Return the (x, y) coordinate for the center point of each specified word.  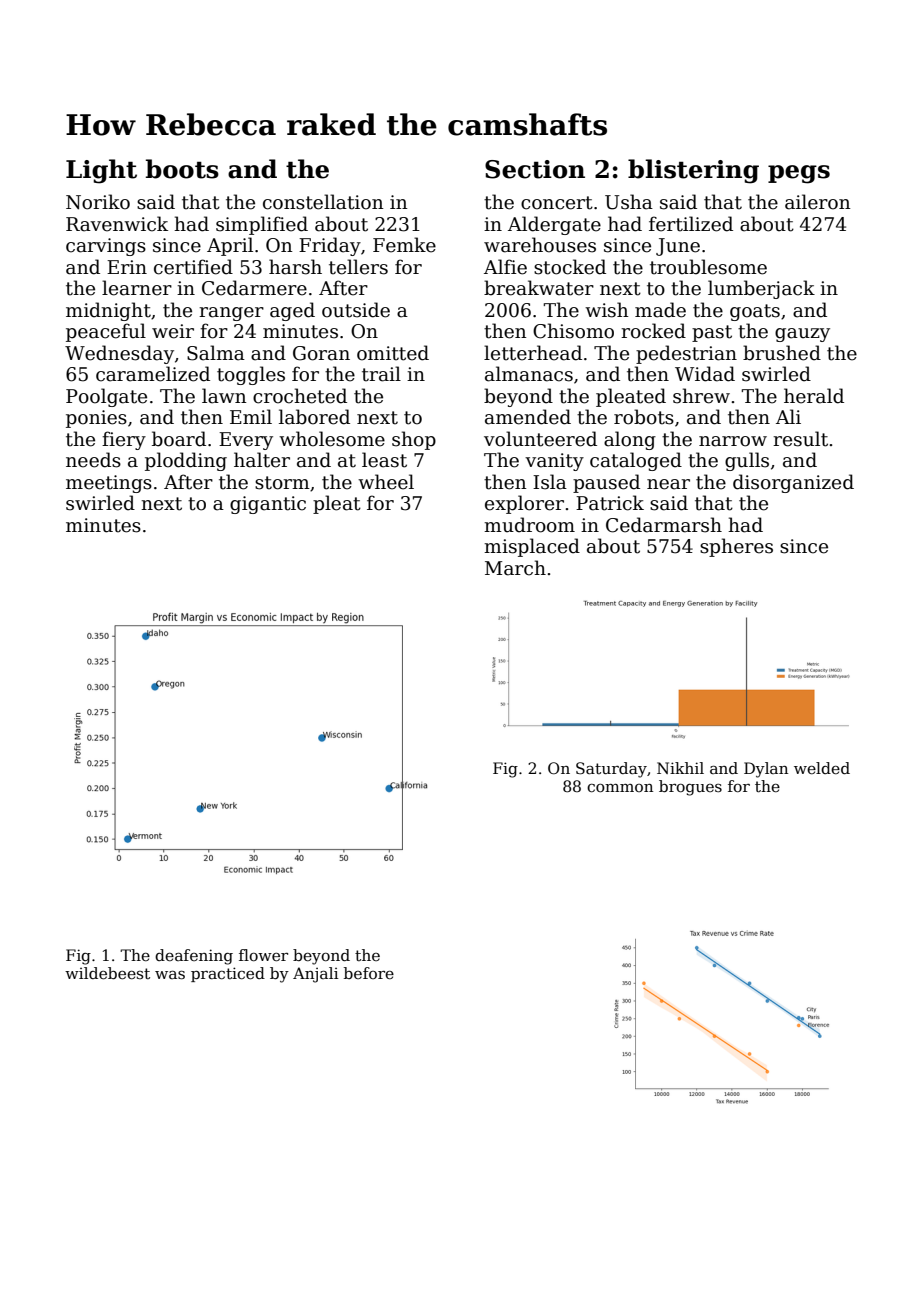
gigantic (268, 505)
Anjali (316, 975)
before (369, 973)
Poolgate (106, 397)
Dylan (766, 770)
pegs (799, 174)
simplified (262, 225)
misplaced (532, 547)
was (170, 975)
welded (822, 768)
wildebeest (107, 973)
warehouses (540, 245)
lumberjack (761, 289)
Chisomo (573, 331)
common (620, 788)
